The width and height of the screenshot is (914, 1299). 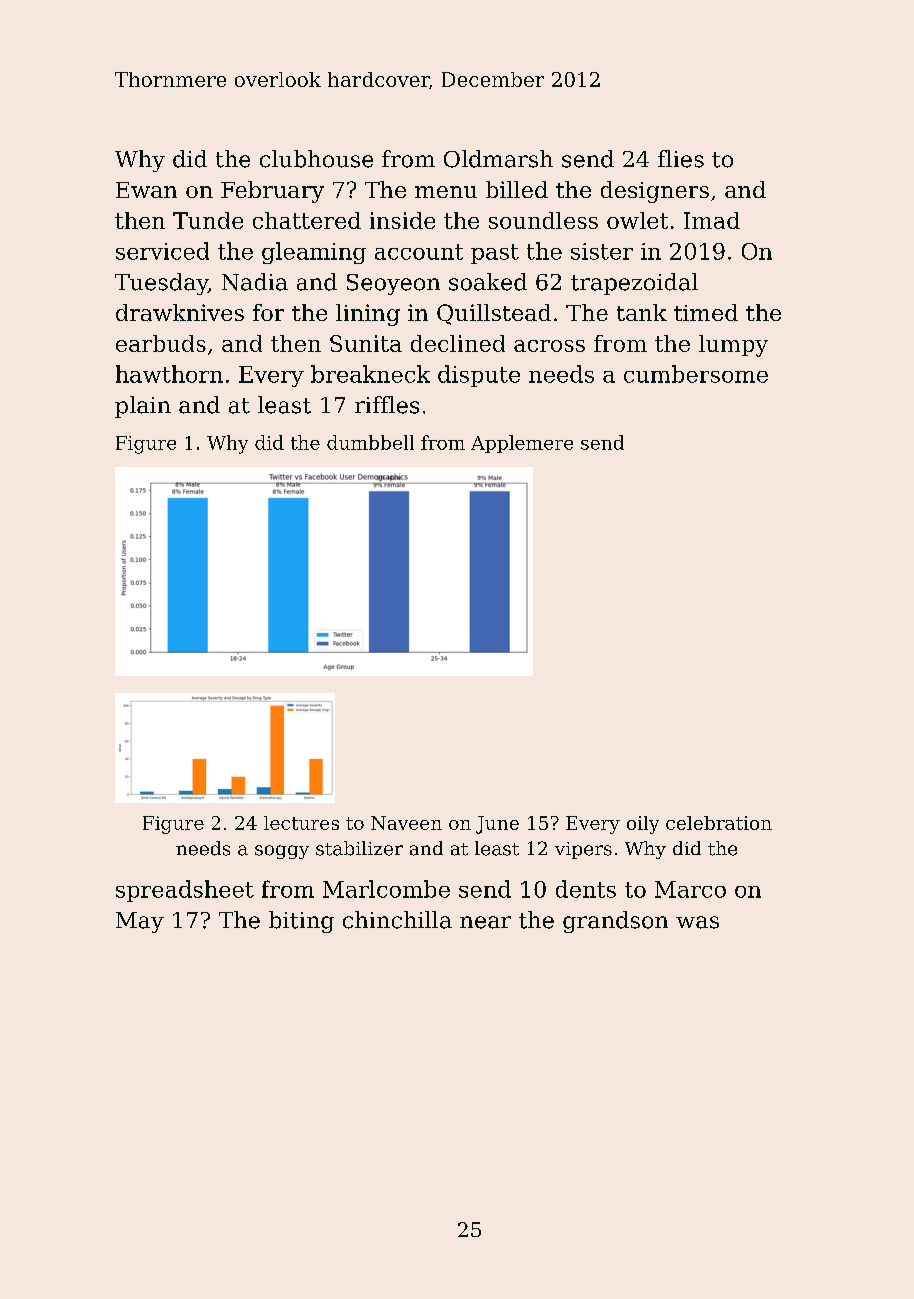 I want to click on dumbbell, so click(x=370, y=442).
